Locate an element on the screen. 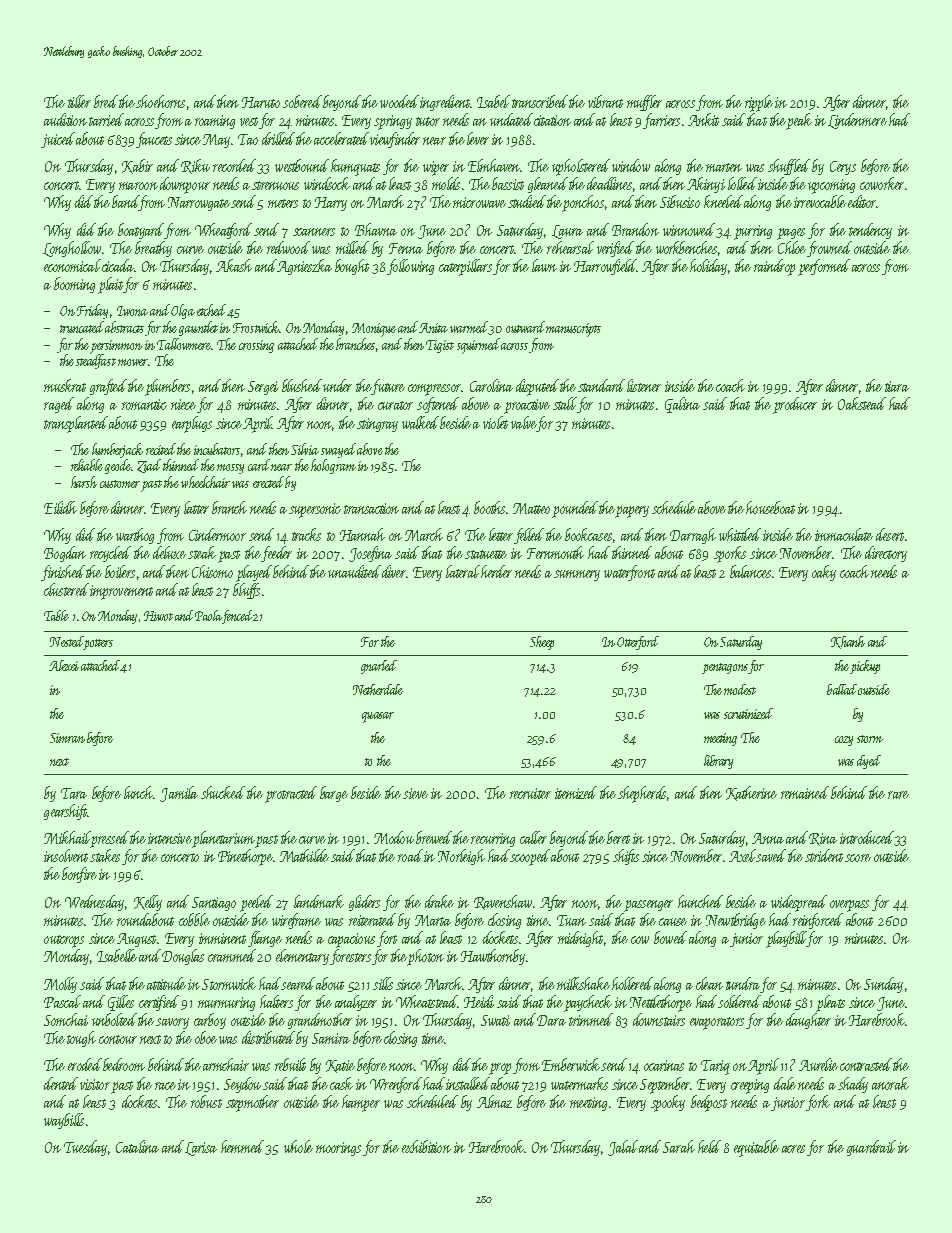 The image size is (952, 1233). Frostwick is located at coordinates (256, 327).
